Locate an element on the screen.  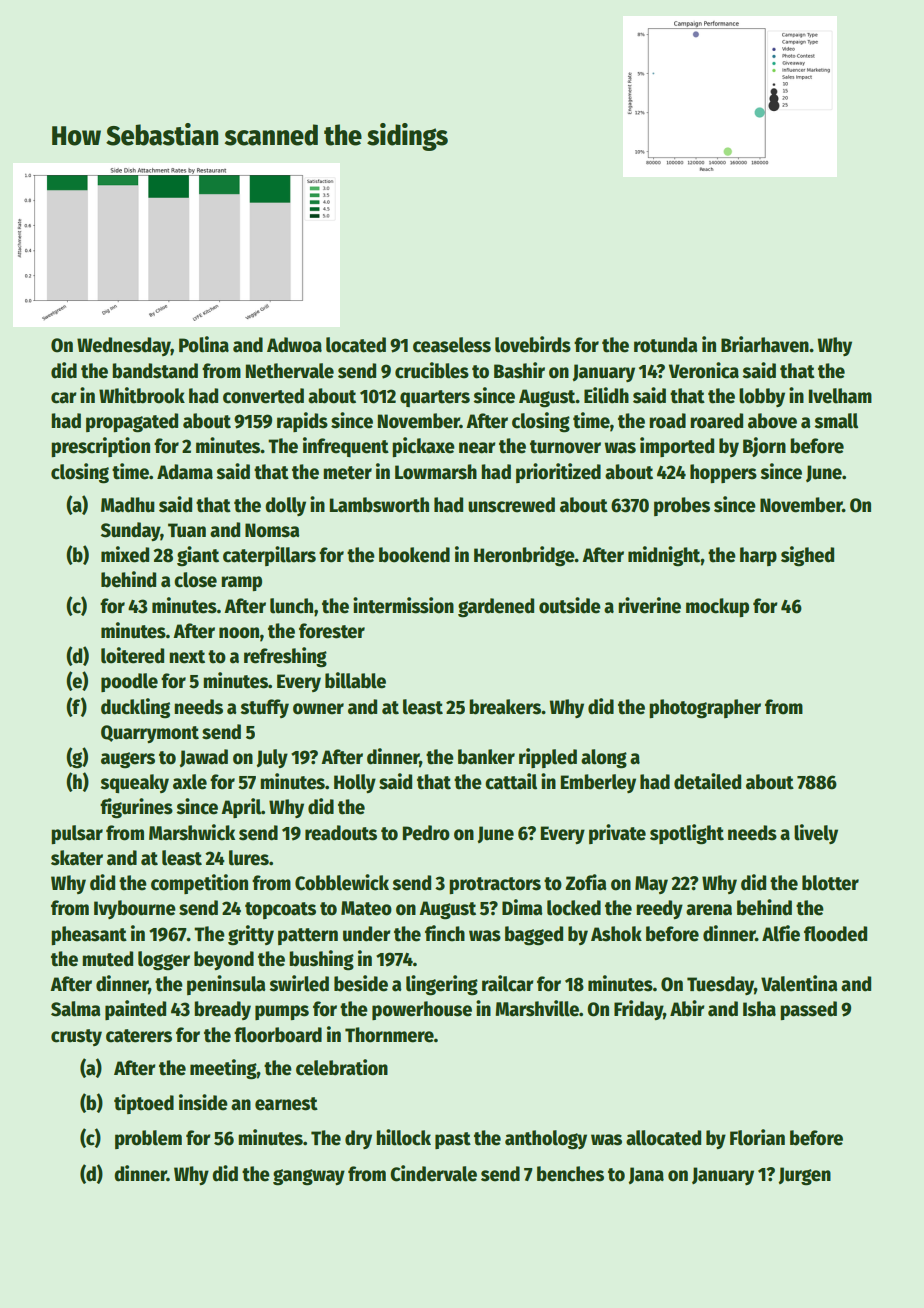
Polina is located at coordinates (204, 344).
